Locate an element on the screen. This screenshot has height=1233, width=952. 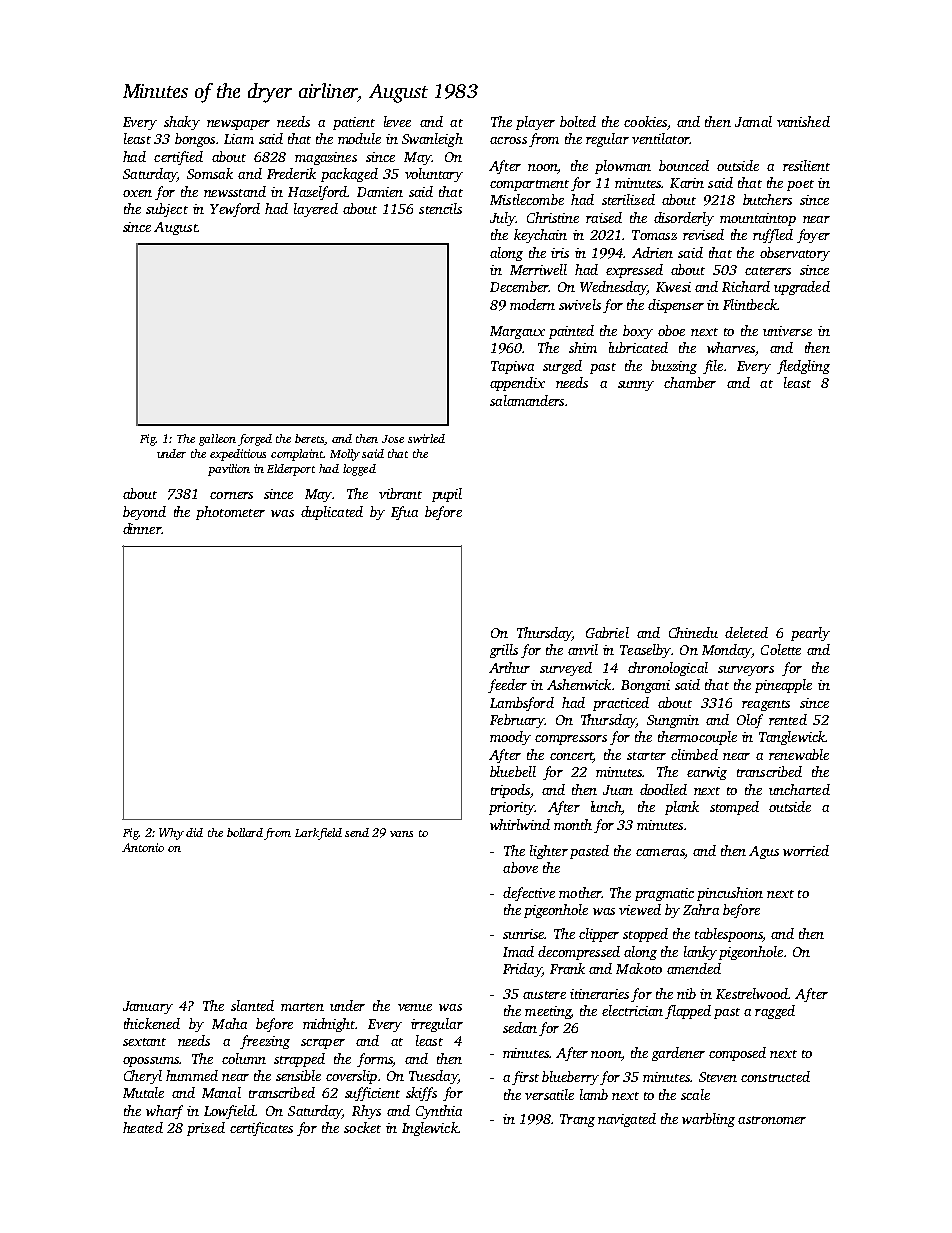
shaky is located at coordinates (182, 123).
